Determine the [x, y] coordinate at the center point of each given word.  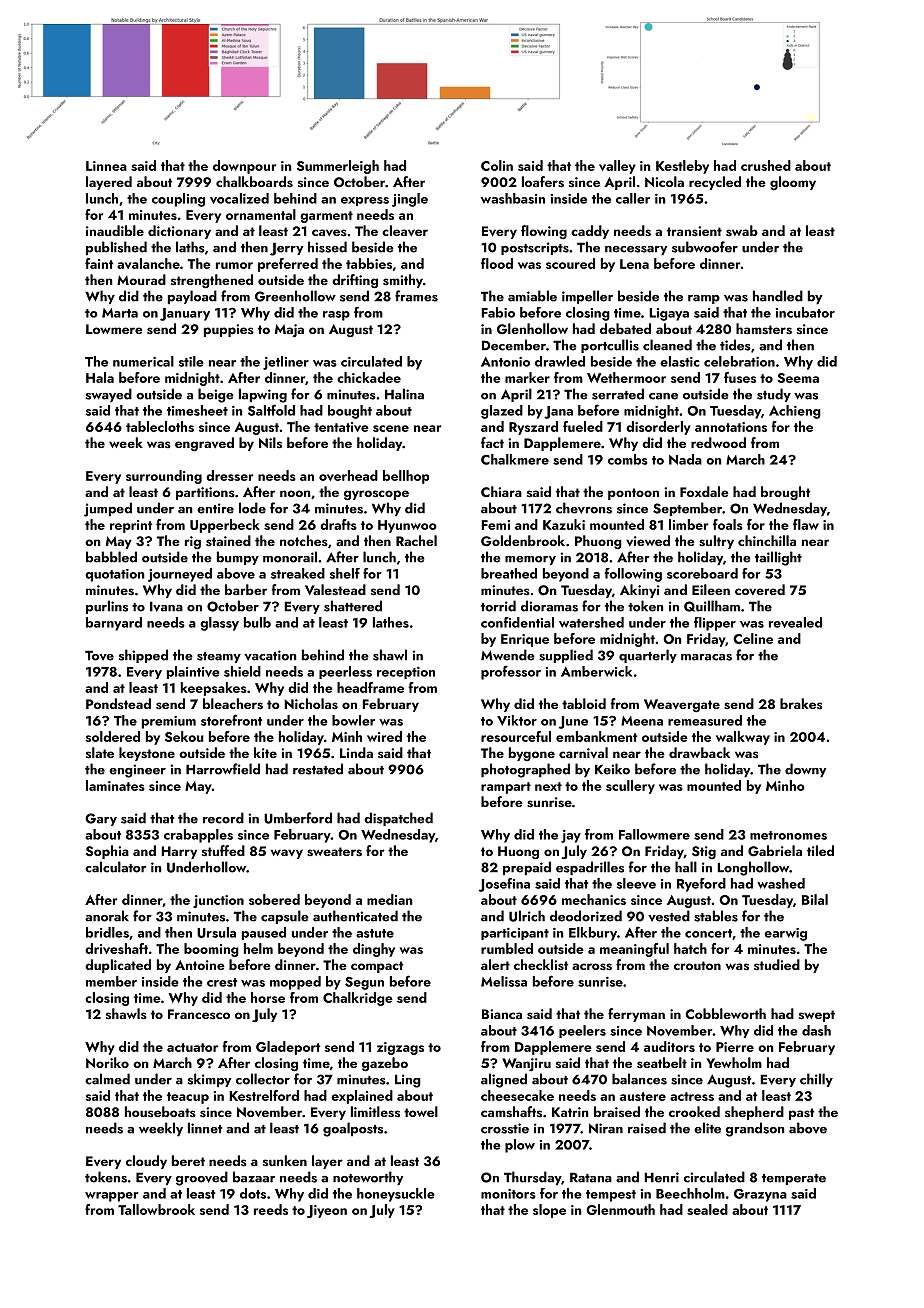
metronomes [788, 835]
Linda [356, 752]
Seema [798, 378]
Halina [404, 394]
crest [222, 982]
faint [99, 263]
